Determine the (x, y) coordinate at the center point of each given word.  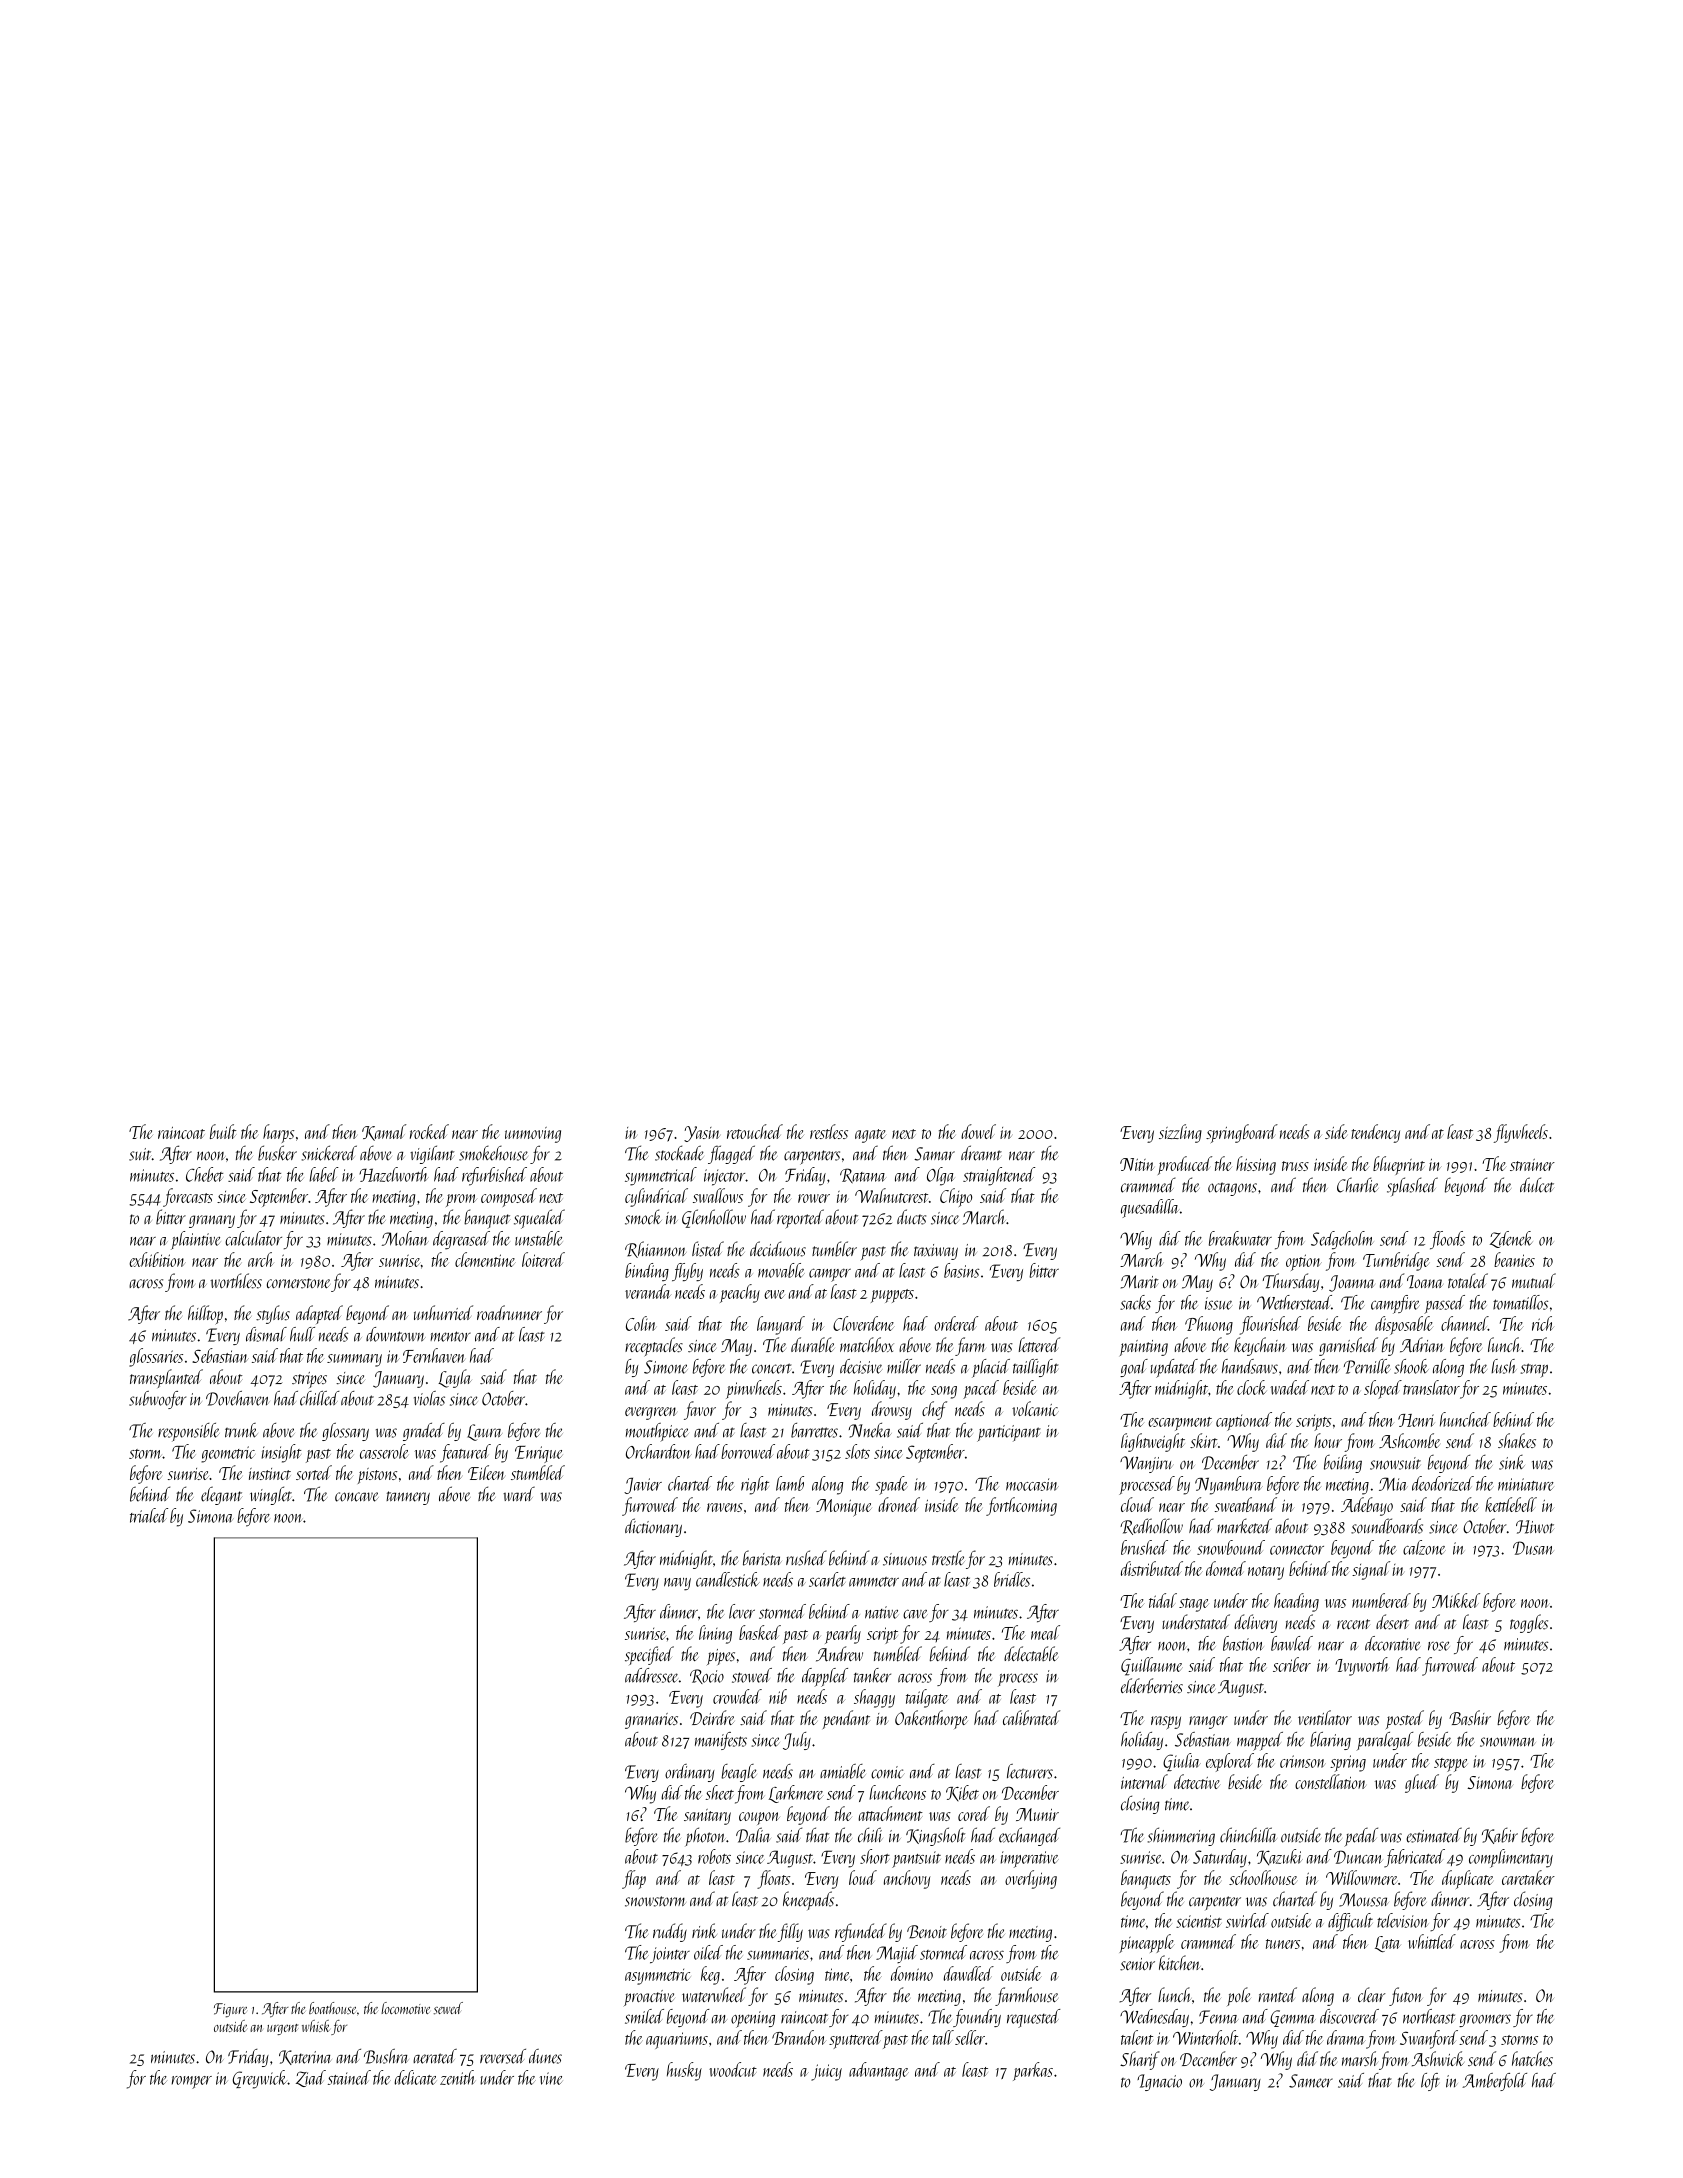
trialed (149, 1515)
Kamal (384, 1132)
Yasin (702, 1134)
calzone (1424, 1547)
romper (192, 2082)
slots (857, 1451)
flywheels (1521, 1133)
